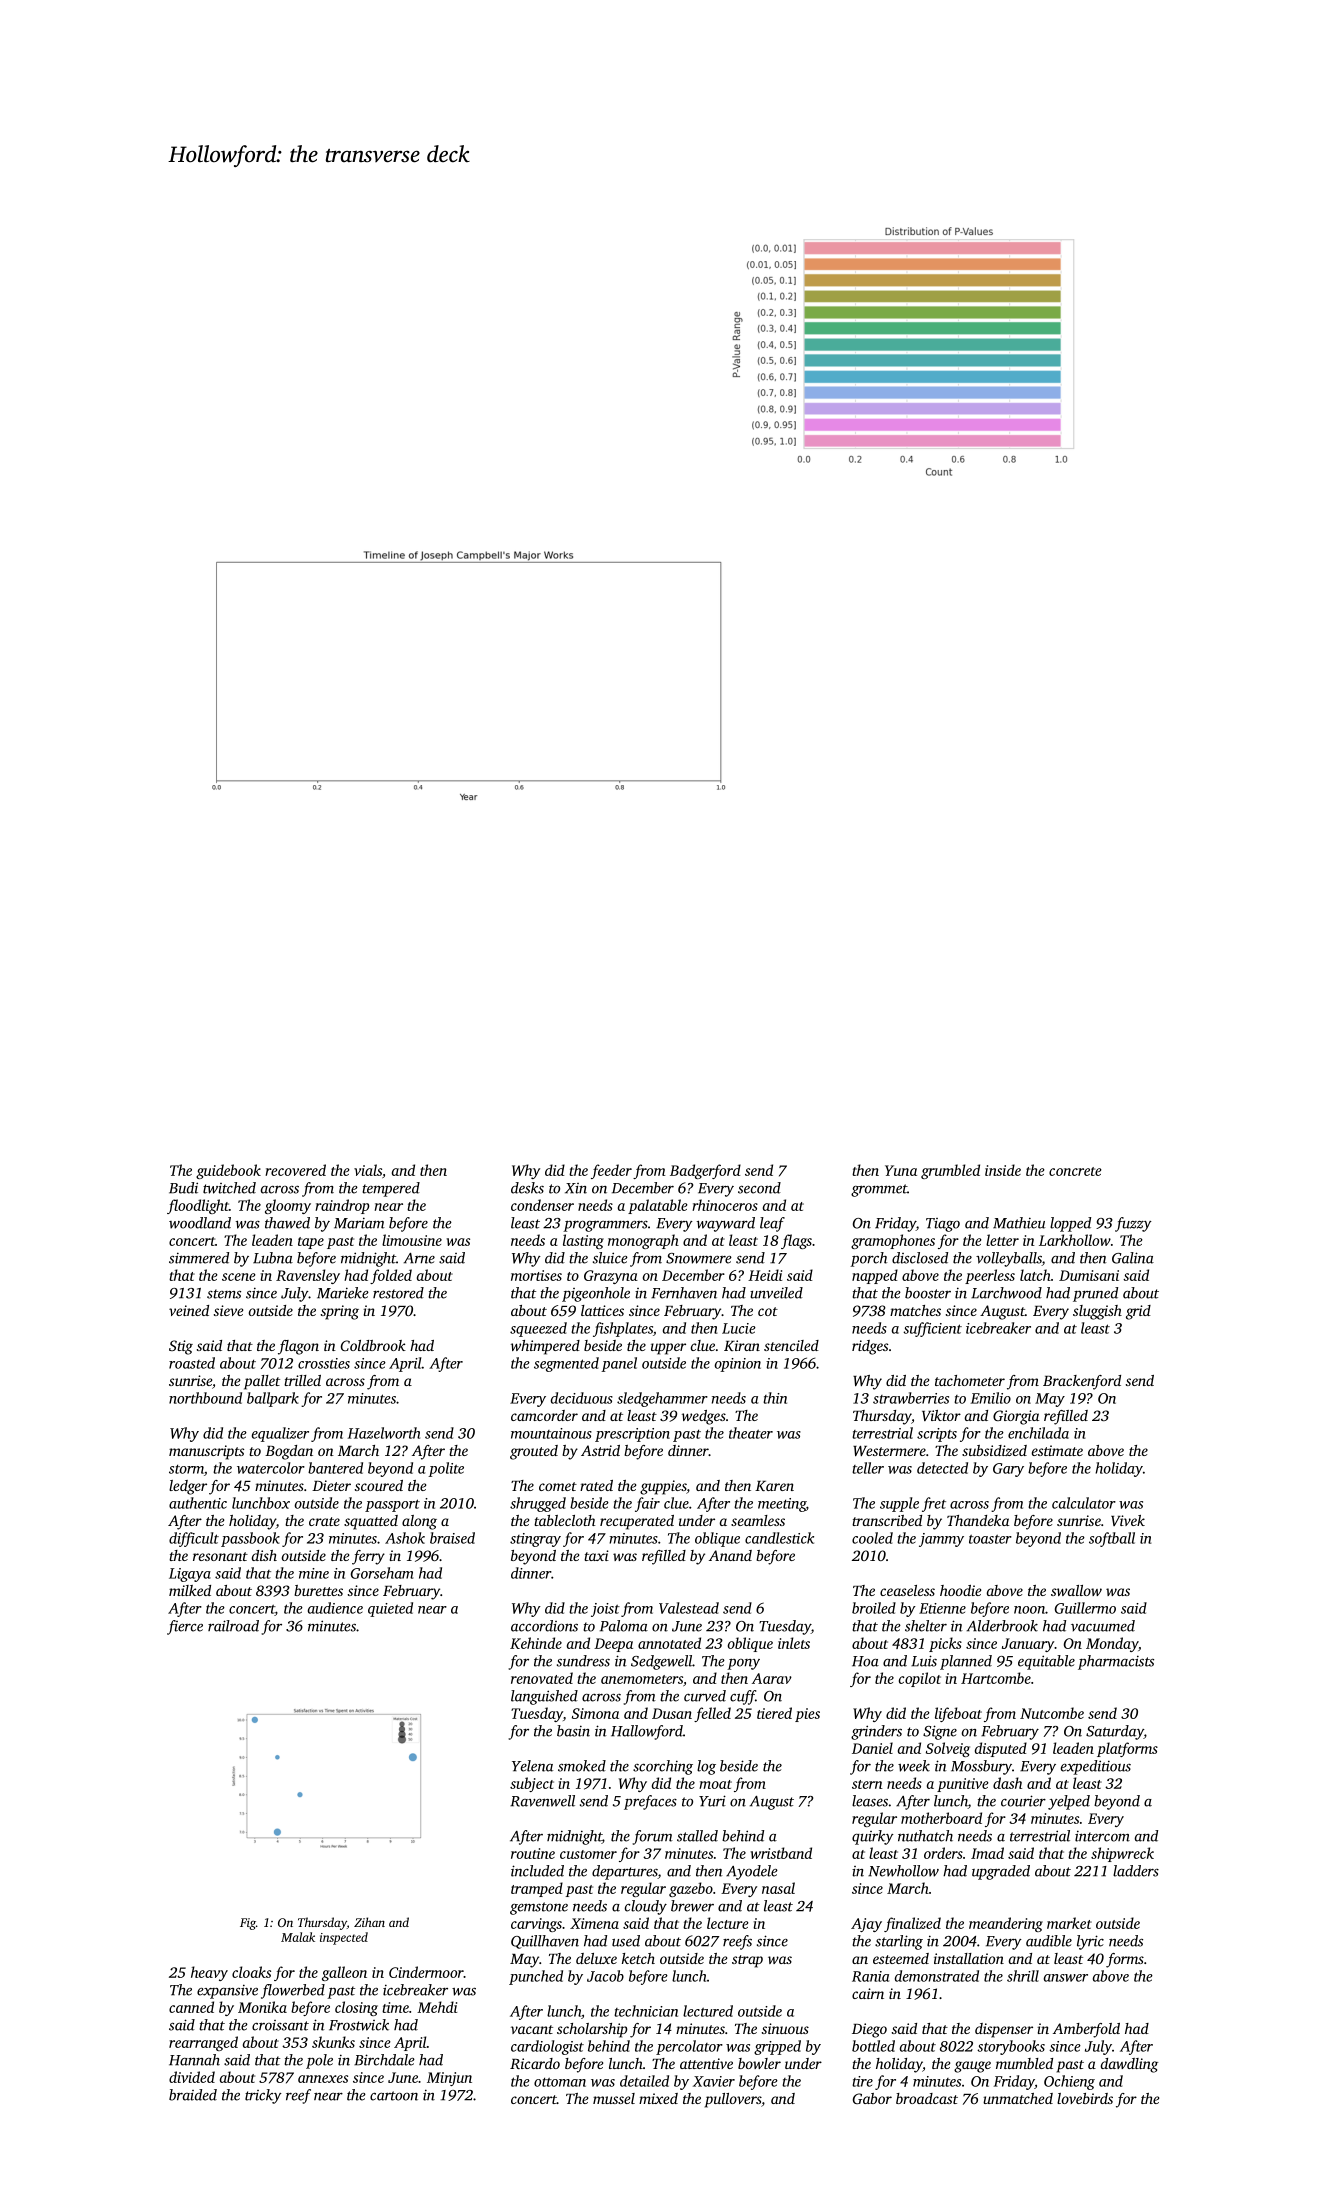 The width and height of the screenshot is (1332, 2193). I want to click on Snowmere, so click(699, 1258).
